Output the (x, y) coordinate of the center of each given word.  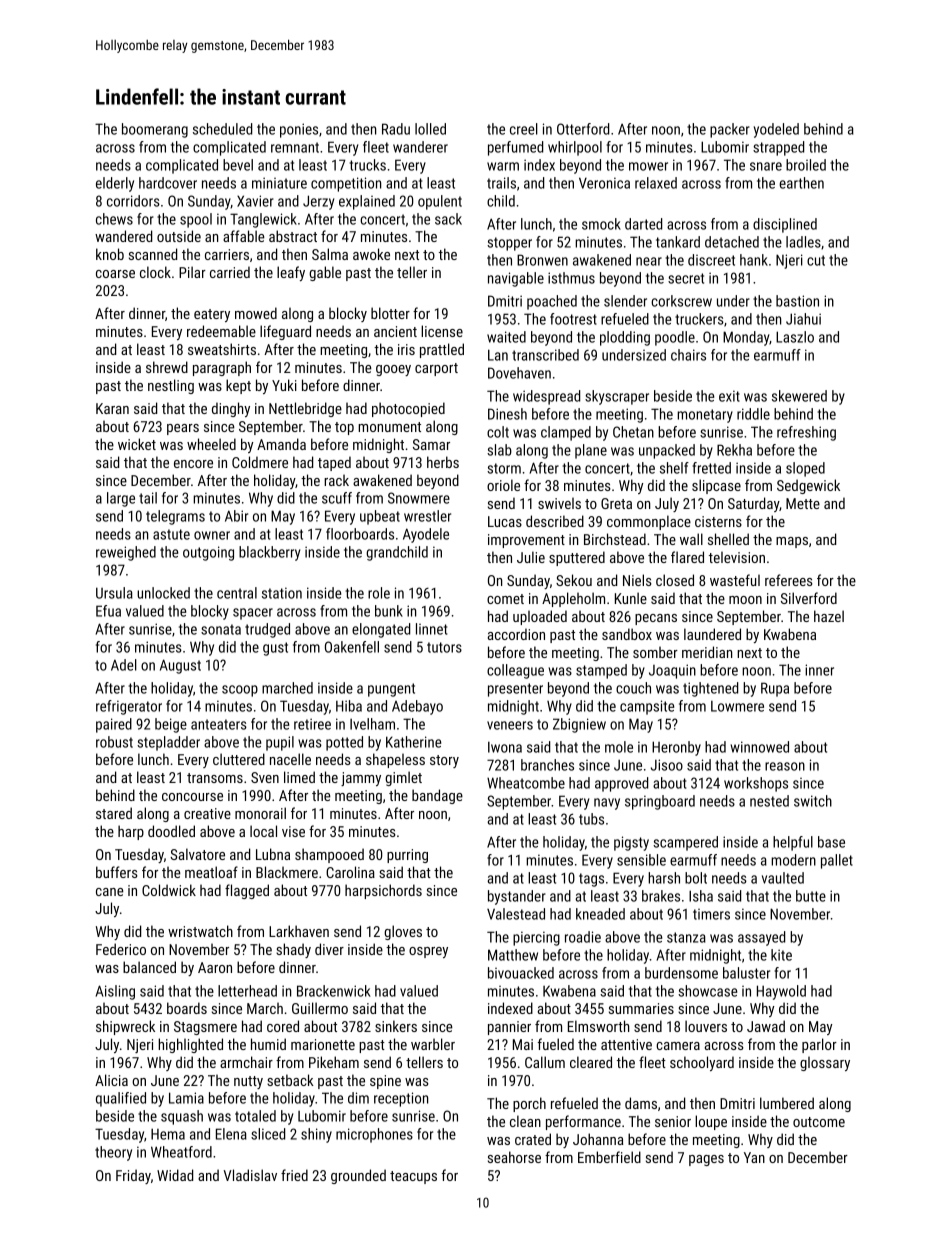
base (831, 842)
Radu (396, 129)
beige (171, 725)
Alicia (111, 1080)
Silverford (809, 598)
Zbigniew (579, 725)
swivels (559, 503)
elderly (115, 184)
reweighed (126, 553)
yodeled (776, 130)
